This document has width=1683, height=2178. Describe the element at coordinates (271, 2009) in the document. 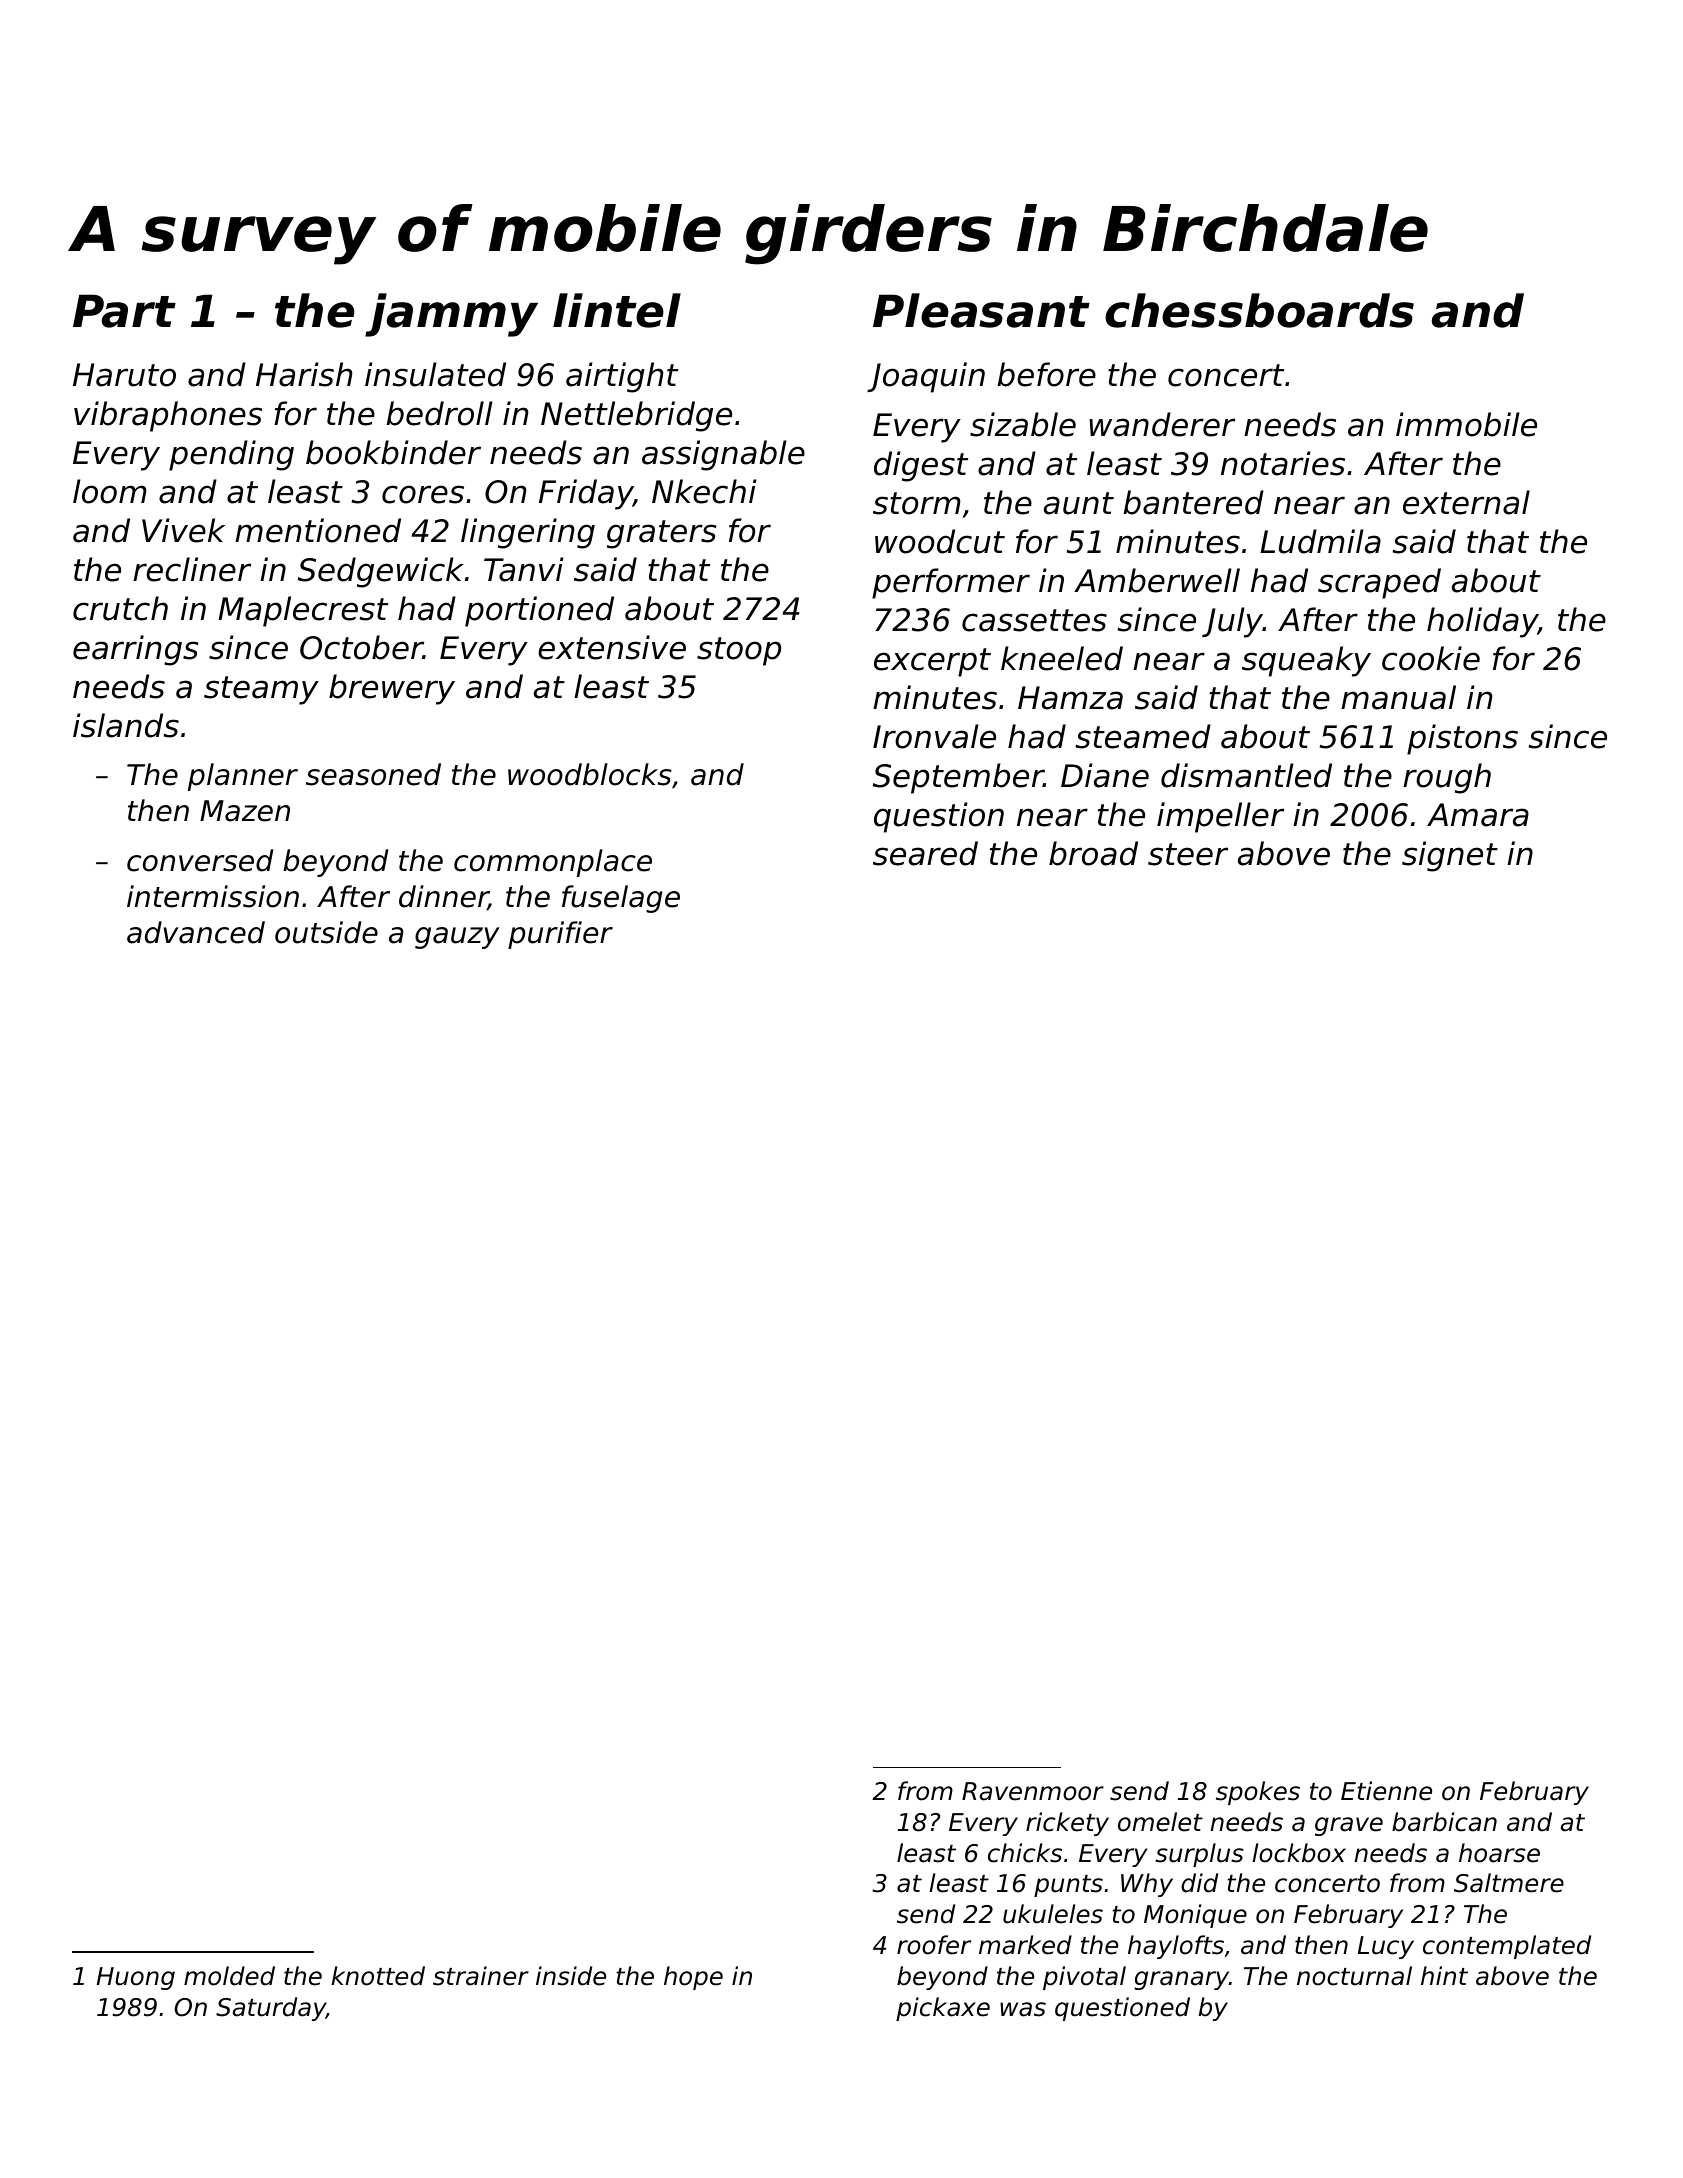

I see `Saturday` at that location.
